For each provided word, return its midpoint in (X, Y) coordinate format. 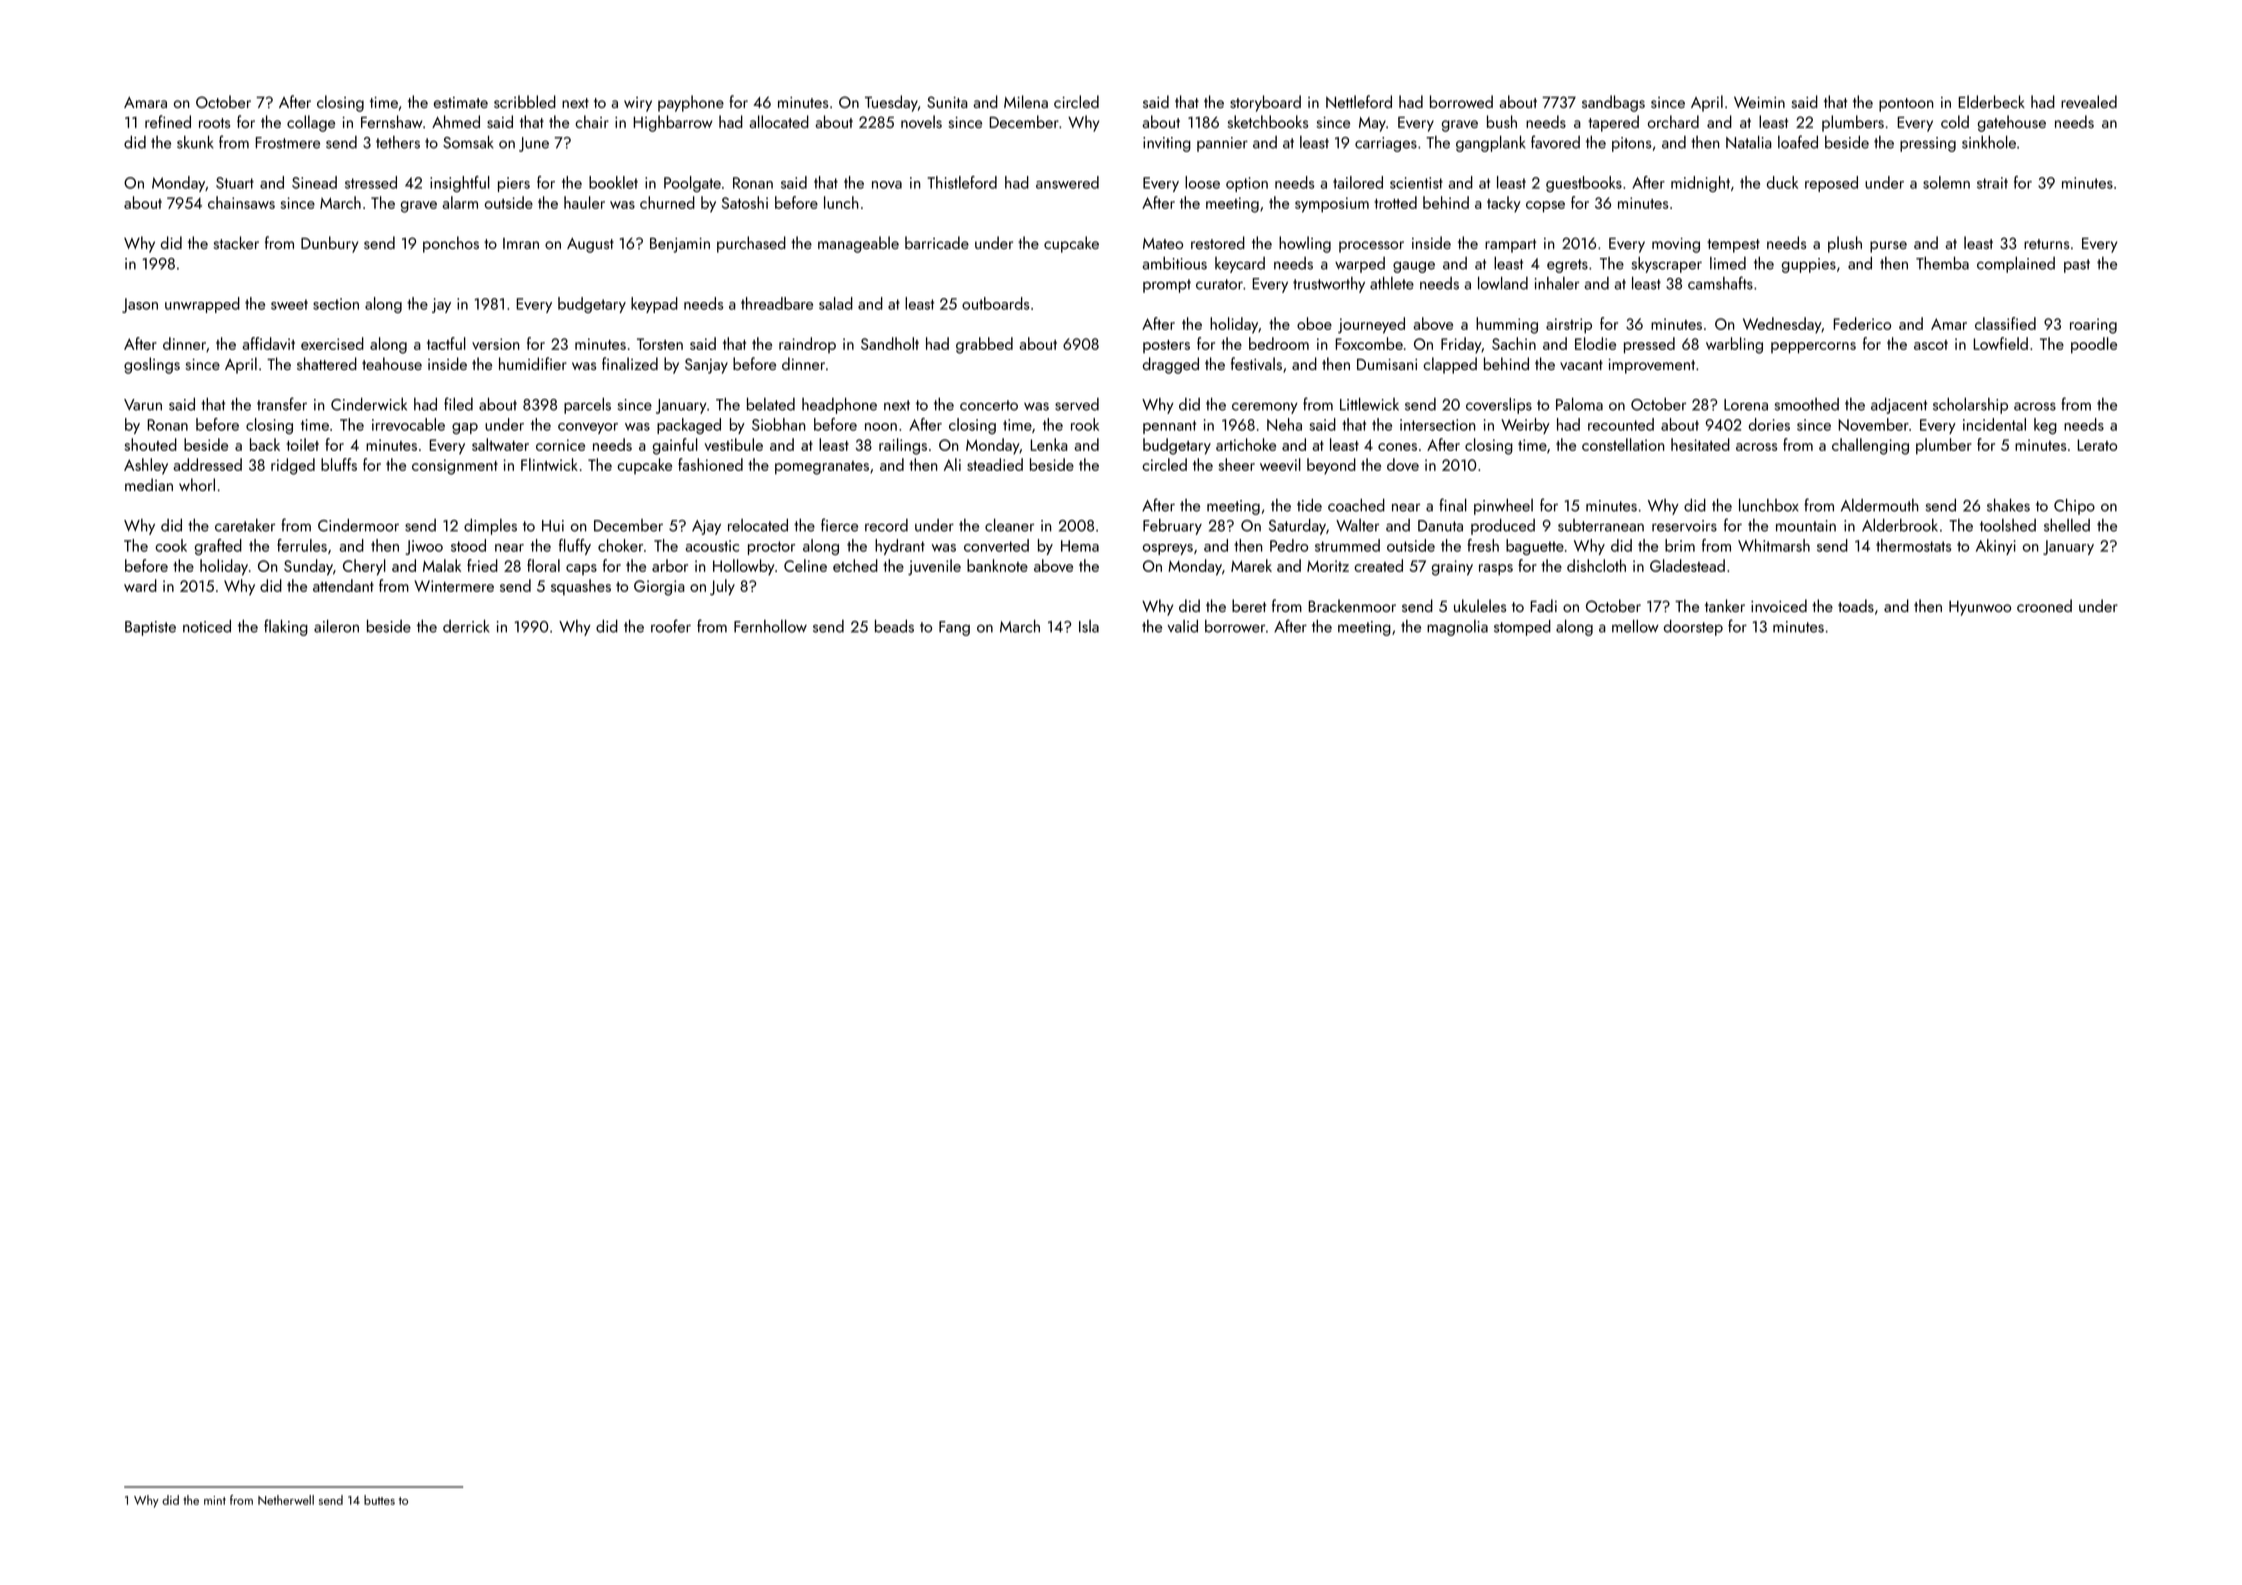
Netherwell (286, 1500)
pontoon (1906, 105)
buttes (379, 1500)
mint (215, 1500)
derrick (466, 626)
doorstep (1693, 628)
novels (921, 121)
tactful (446, 343)
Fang (954, 628)
